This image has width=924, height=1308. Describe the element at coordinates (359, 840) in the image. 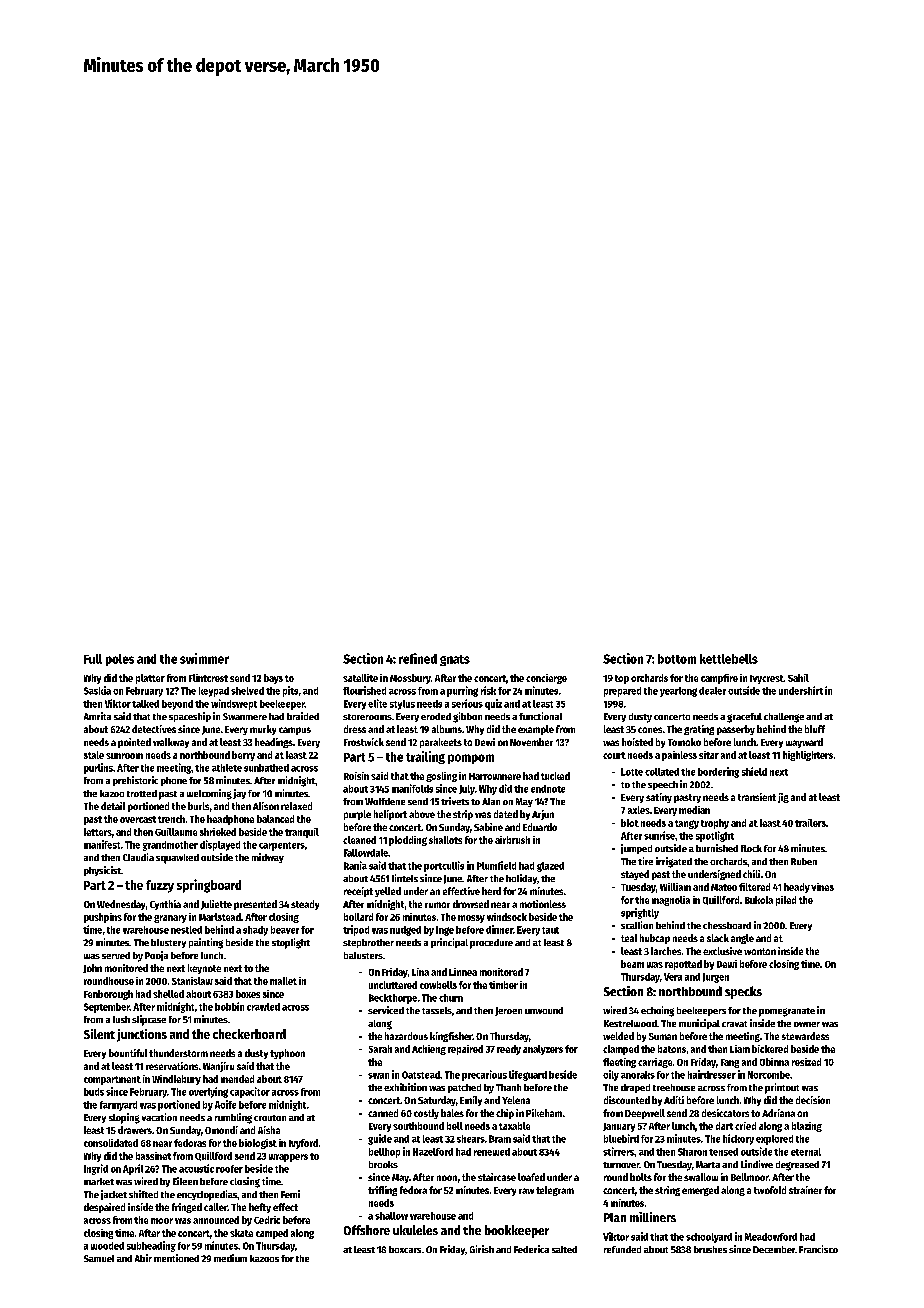

I see `cleaned` at that location.
